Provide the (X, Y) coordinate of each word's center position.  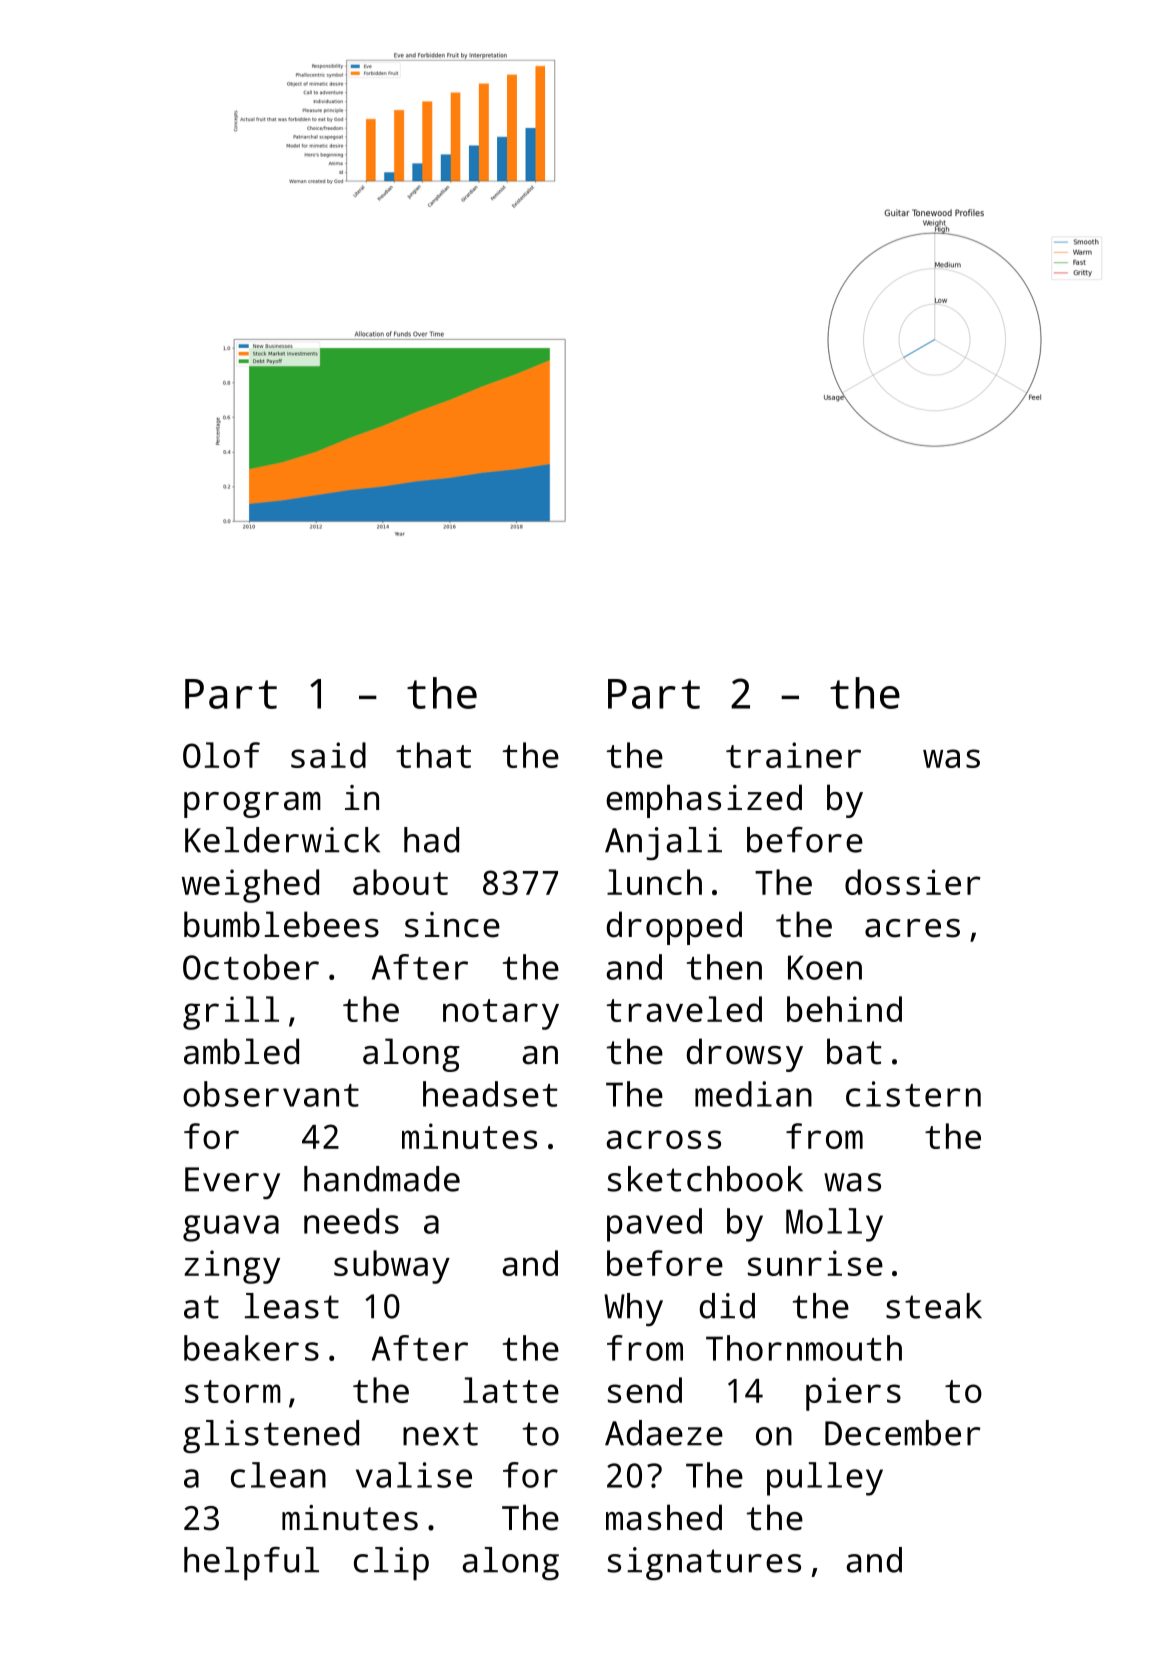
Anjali (663, 844)
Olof (221, 755)
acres (912, 928)
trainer (793, 755)
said (328, 755)
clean (278, 1475)
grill (231, 1013)
